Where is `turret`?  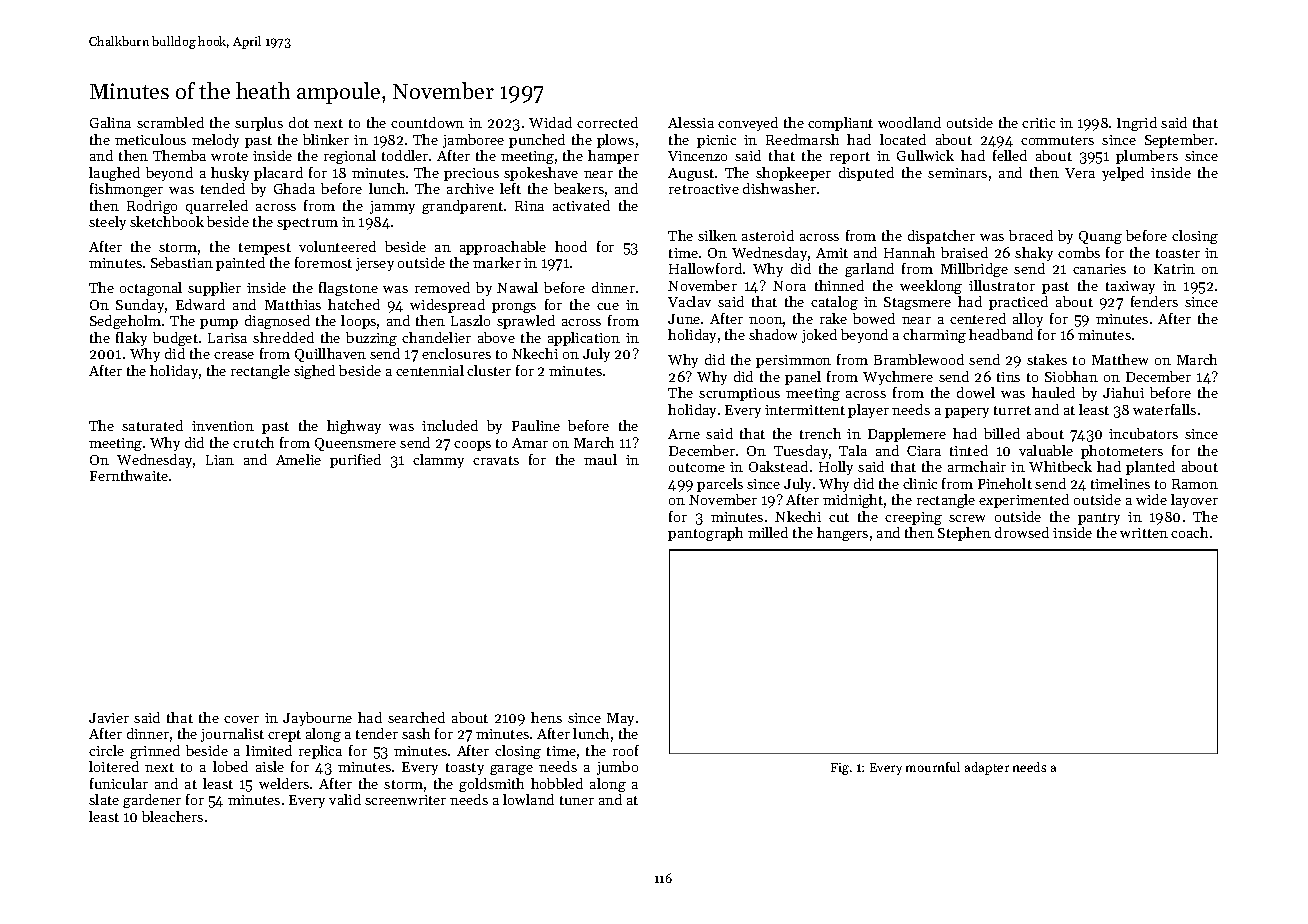
turret is located at coordinates (1012, 410).
